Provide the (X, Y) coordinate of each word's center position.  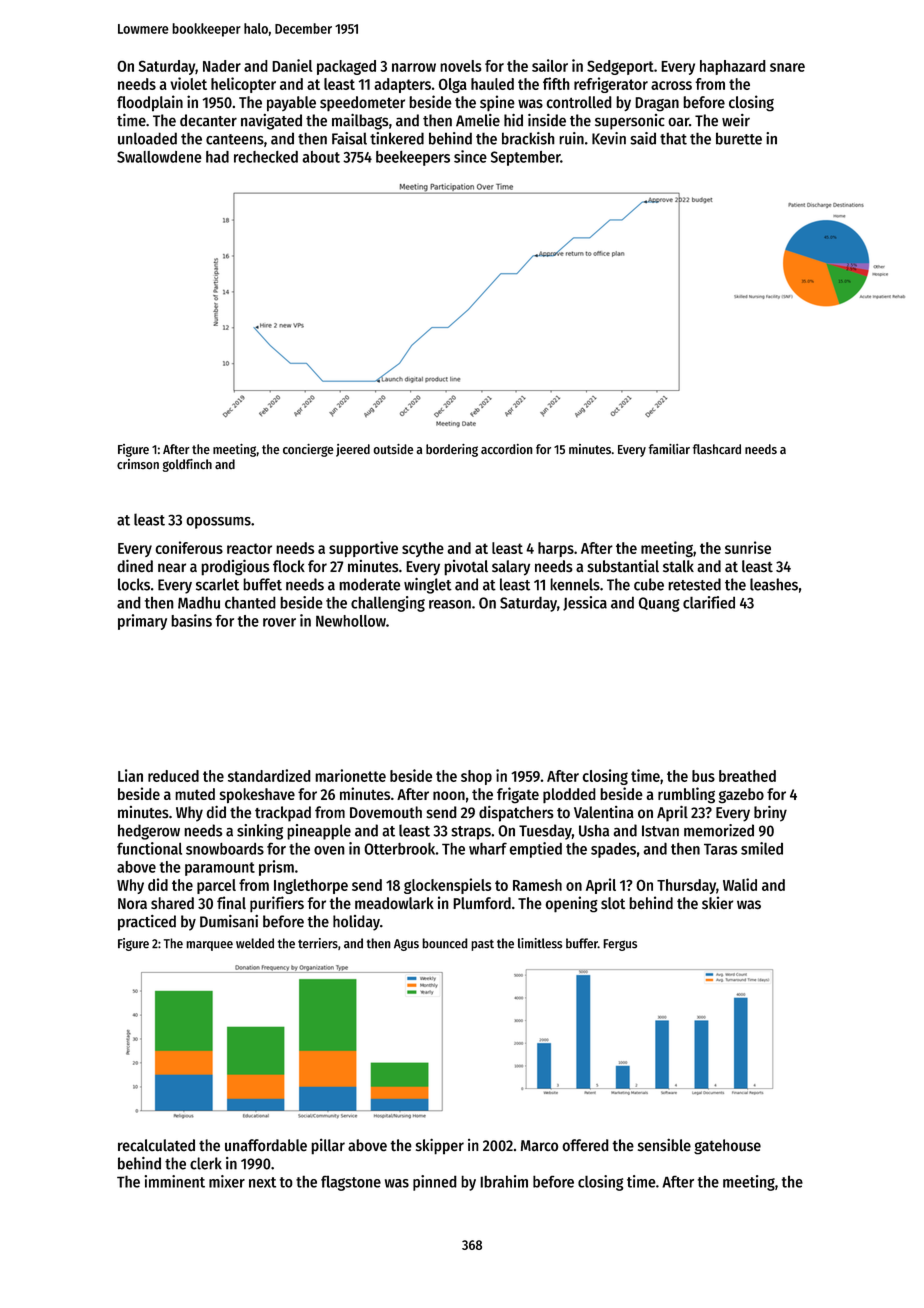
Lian (130, 775)
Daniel (292, 65)
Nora (132, 903)
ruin (571, 138)
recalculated (156, 1145)
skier (717, 902)
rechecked (266, 157)
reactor (249, 548)
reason (450, 604)
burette (739, 138)
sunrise (748, 547)
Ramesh (537, 885)
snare (787, 67)
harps (556, 549)
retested (694, 584)
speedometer (362, 104)
